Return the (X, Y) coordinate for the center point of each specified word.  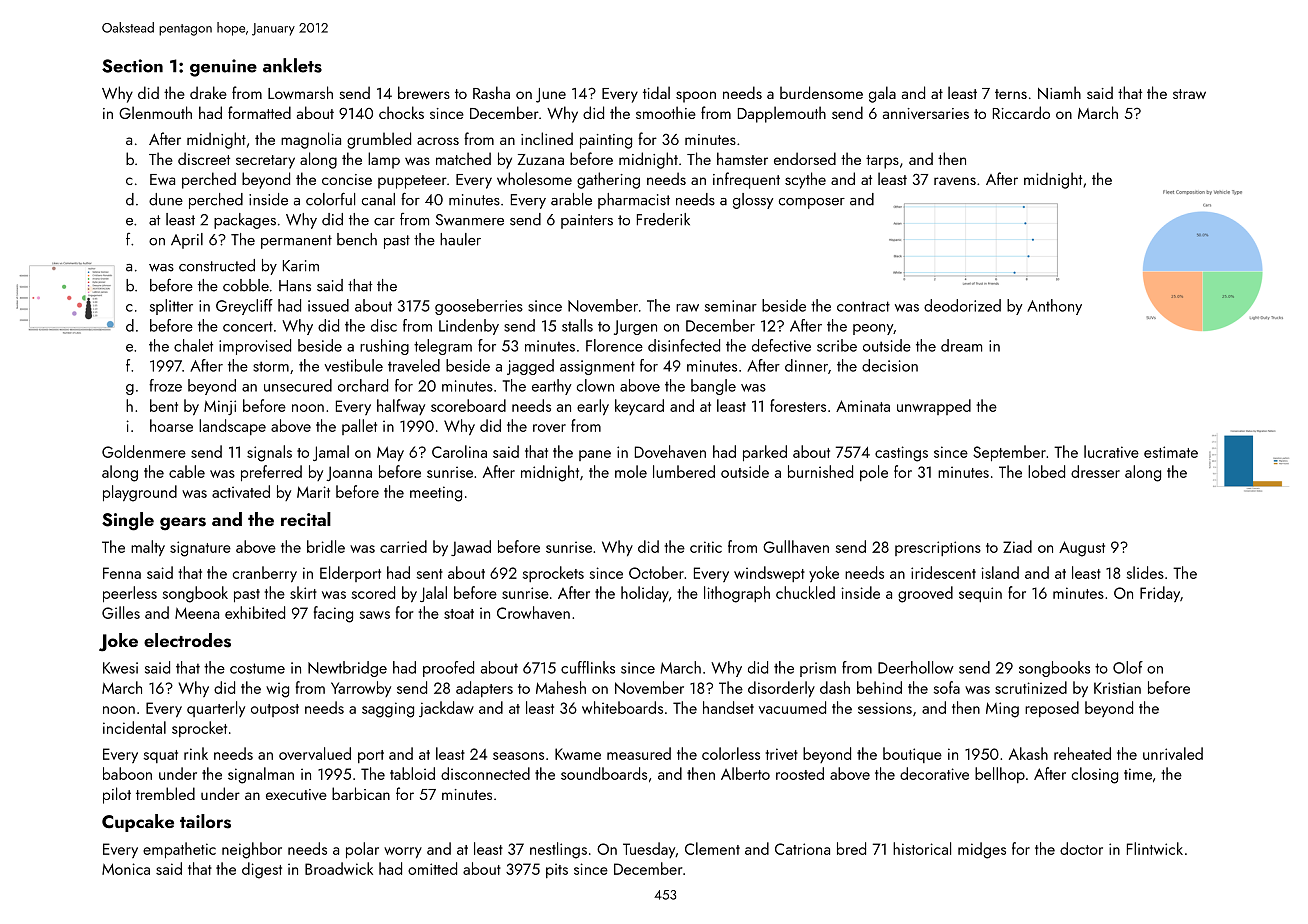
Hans (295, 286)
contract (863, 306)
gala (882, 94)
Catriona (802, 849)
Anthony (1054, 307)
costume (257, 668)
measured (639, 753)
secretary (265, 162)
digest (262, 870)
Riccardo (1021, 112)
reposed (1052, 709)
